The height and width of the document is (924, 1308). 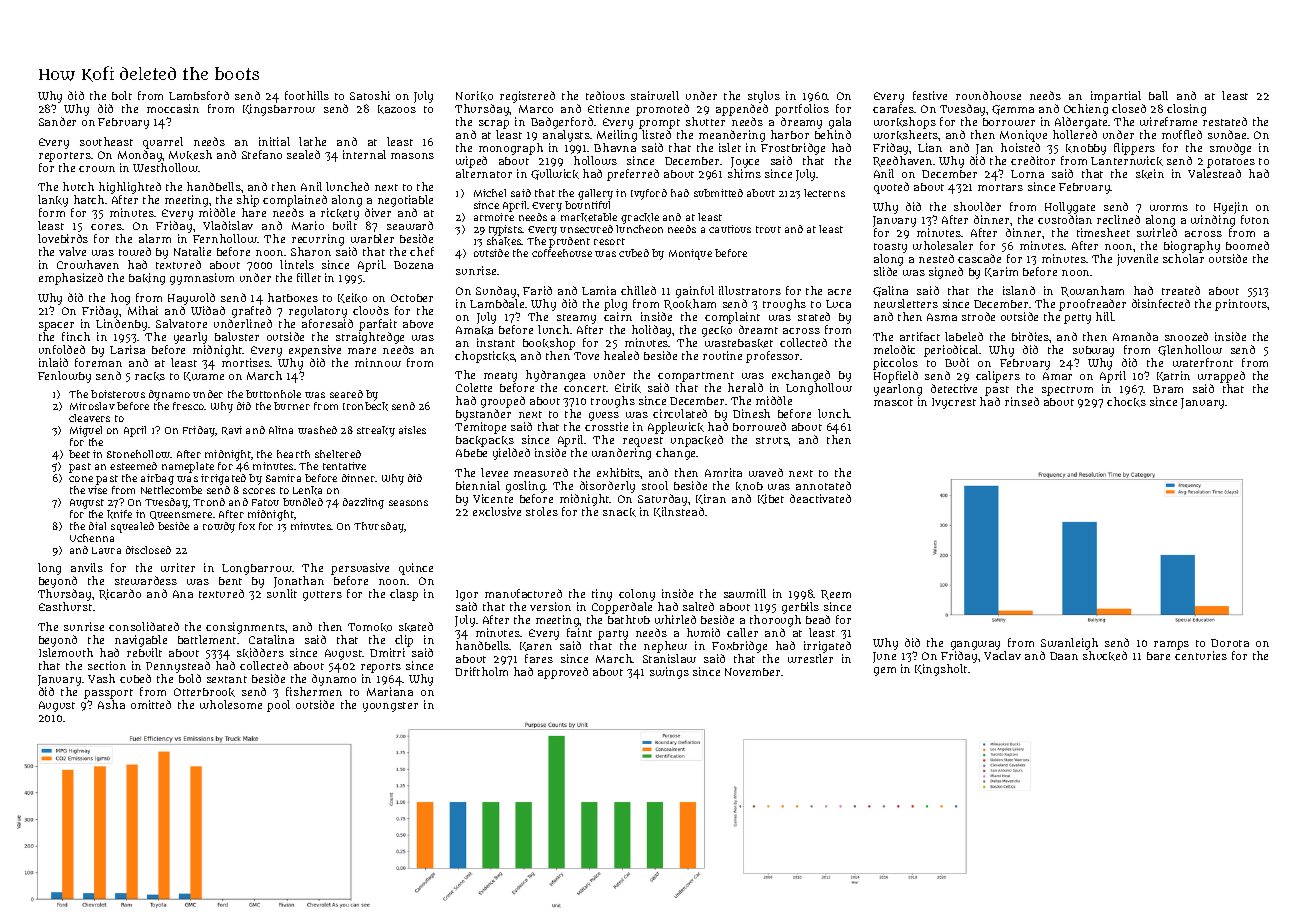 What do you see at coordinates (1190, 350) in the document?
I see `Glenhollow` at bounding box center [1190, 350].
